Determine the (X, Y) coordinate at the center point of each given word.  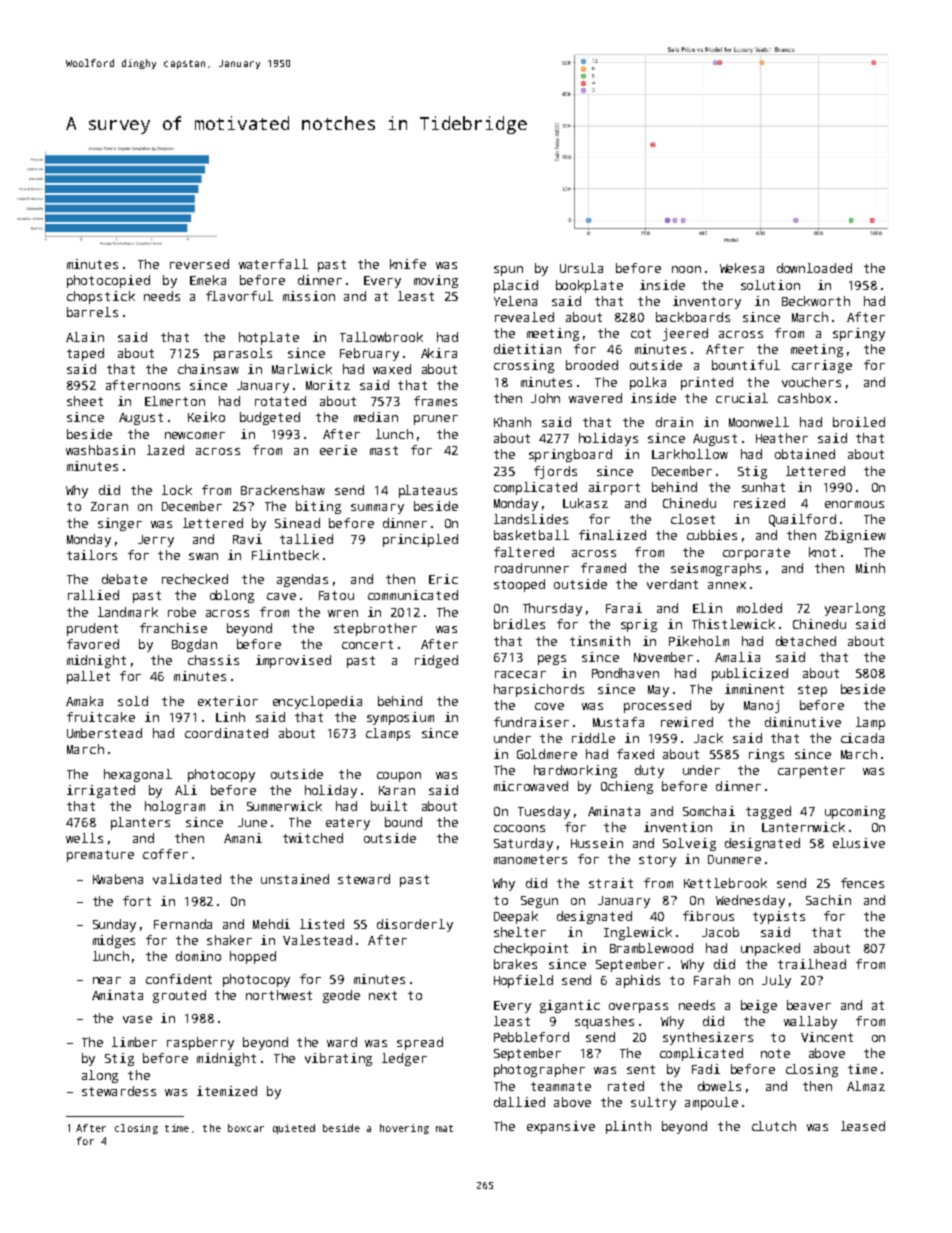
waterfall (273, 264)
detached (806, 641)
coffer (165, 854)
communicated (413, 595)
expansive (561, 1127)
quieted (294, 1129)
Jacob (720, 932)
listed (322, 924)
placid (516, 286)
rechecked (195, 579)
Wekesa (742, 268)
